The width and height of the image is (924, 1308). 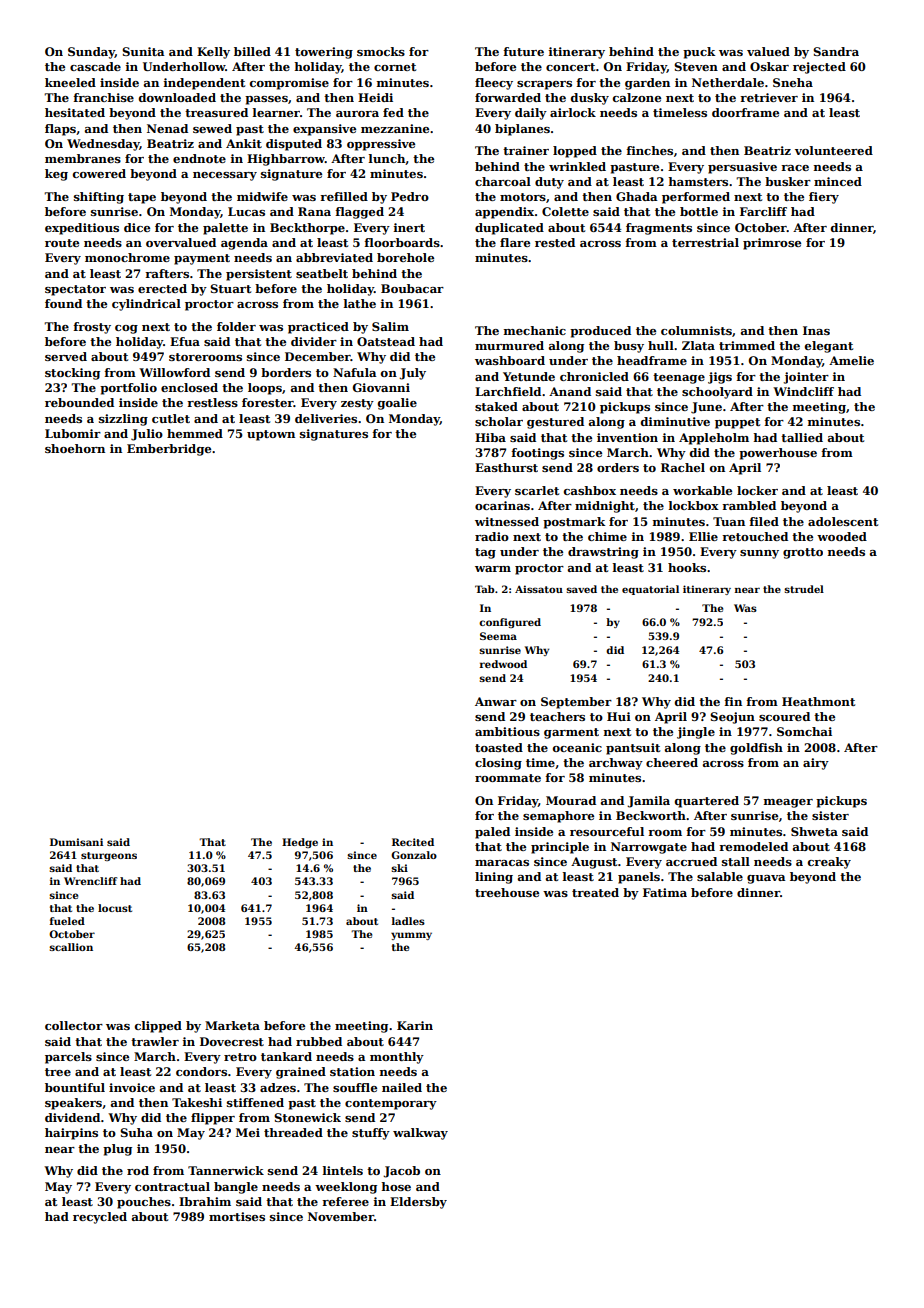 I want to click on duplicated, so click(x=509, y=229).
